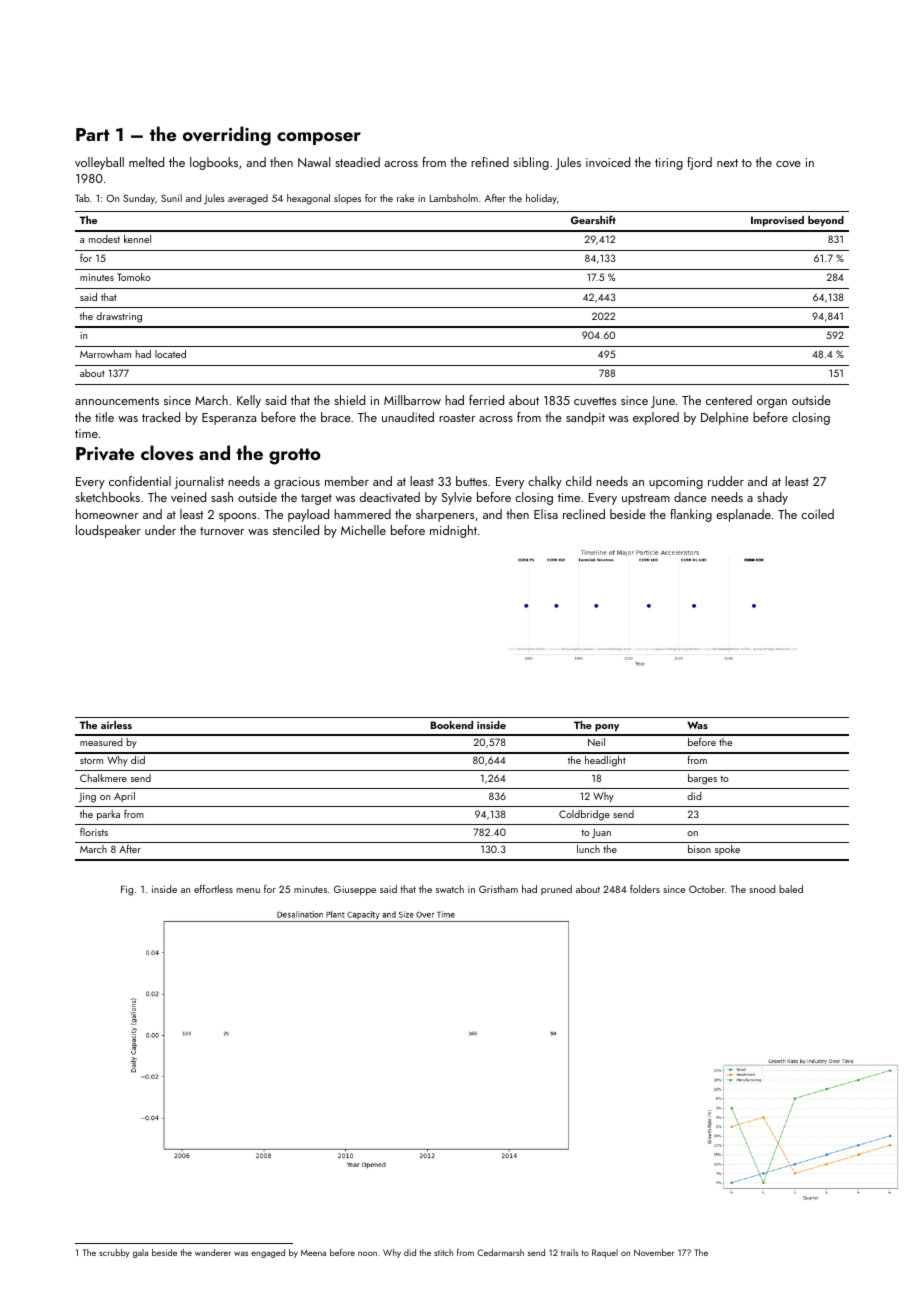 This screenshot has height=1308, width=924. Describe the element at coordinates (214, 163) in the screenshot. I see `logbooks` at that location.
